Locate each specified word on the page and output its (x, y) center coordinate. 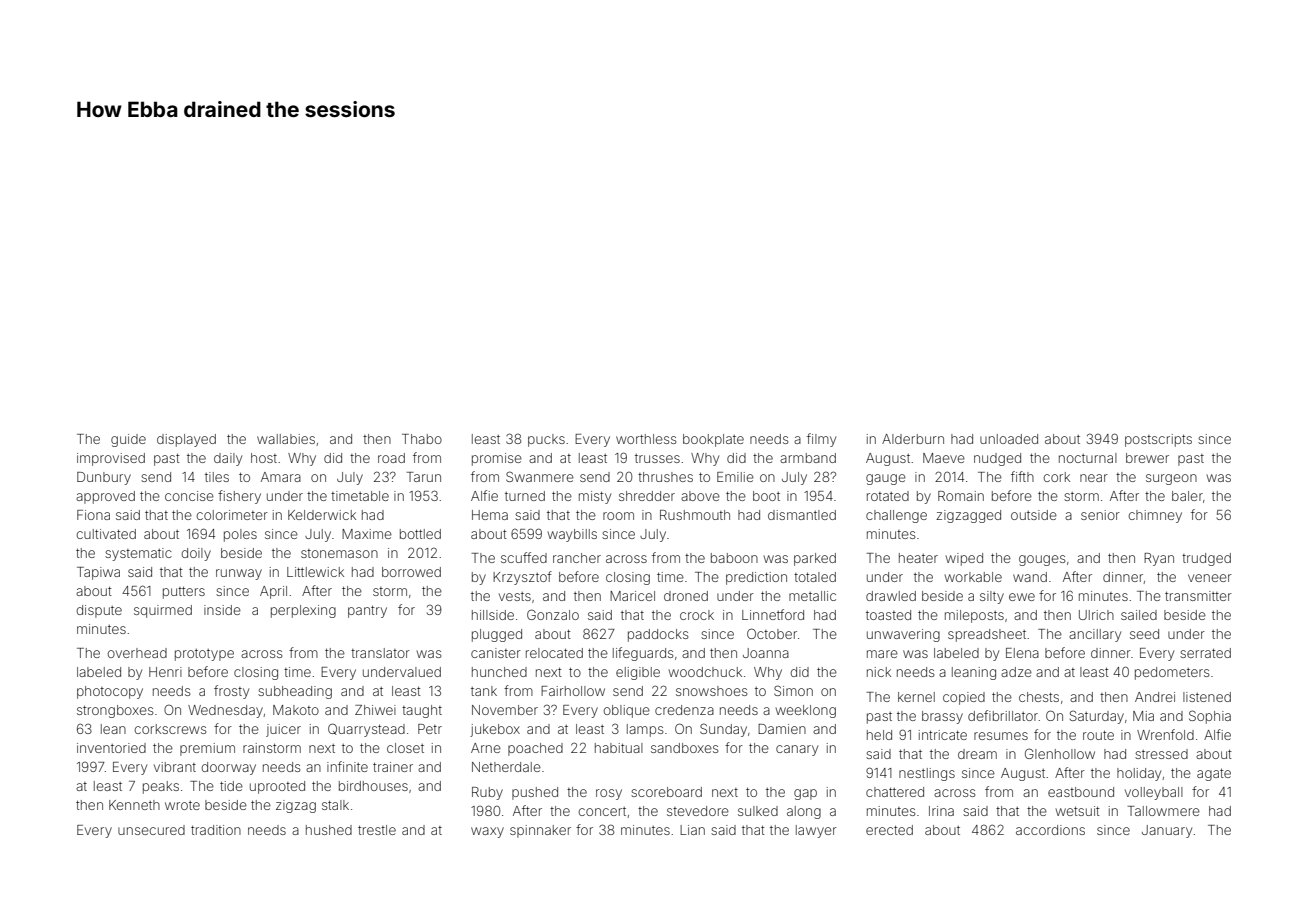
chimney (1155, 516)
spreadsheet (987, 635)
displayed (186, 440)
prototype (204, 655)
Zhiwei (375, 710)
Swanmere (540, 476)
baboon (734, 558)
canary (797, 750)
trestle (377, 830)
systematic (138, 554)
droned (686, 596)
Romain (961, 496)
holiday (1139, 774)
